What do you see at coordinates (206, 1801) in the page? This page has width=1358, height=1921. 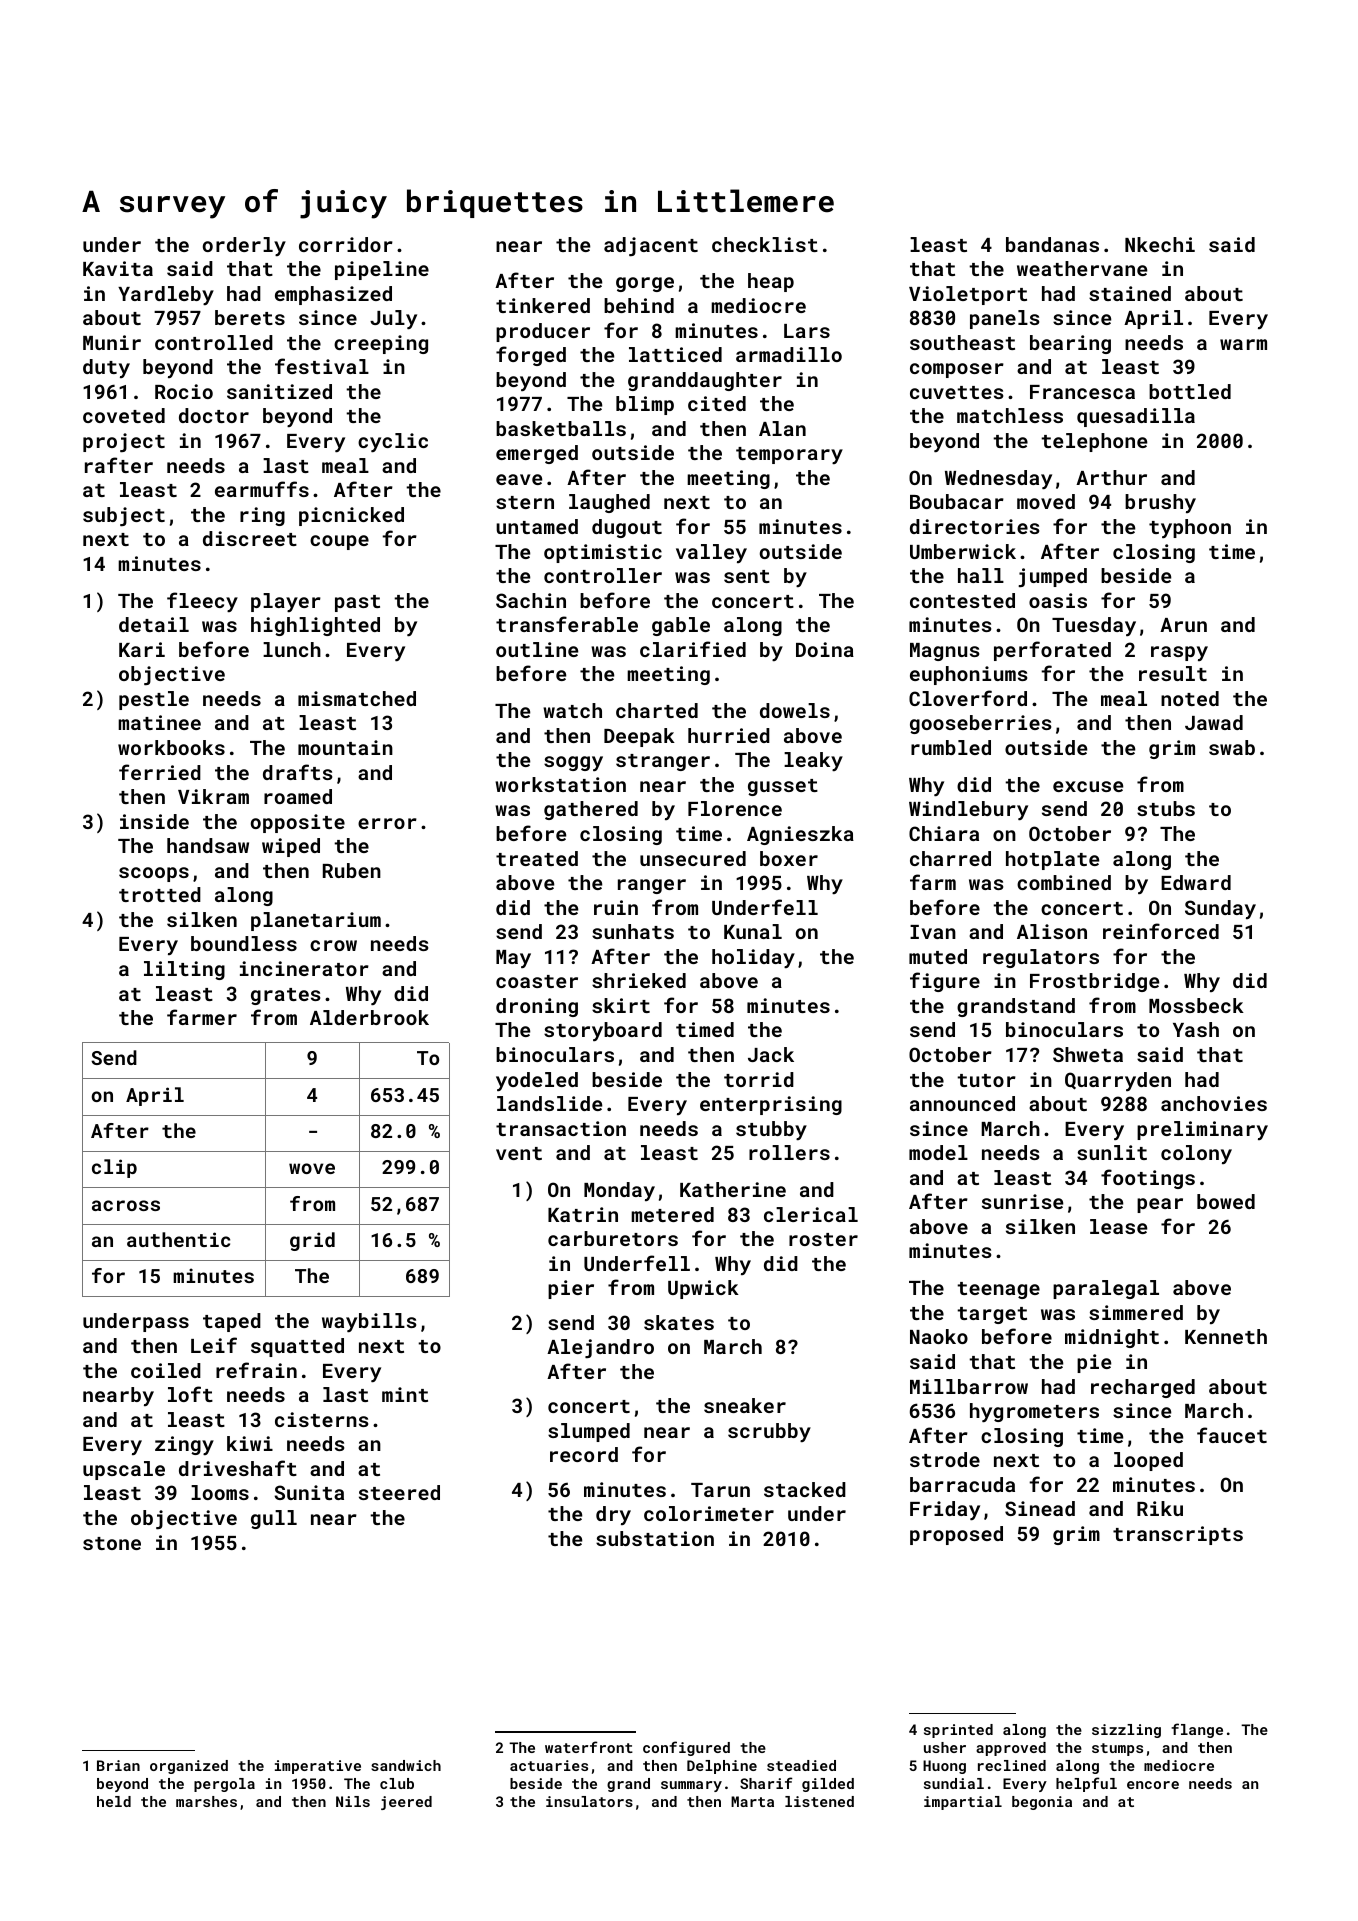 I see `marshes` at bounding box center [206, 1801].
